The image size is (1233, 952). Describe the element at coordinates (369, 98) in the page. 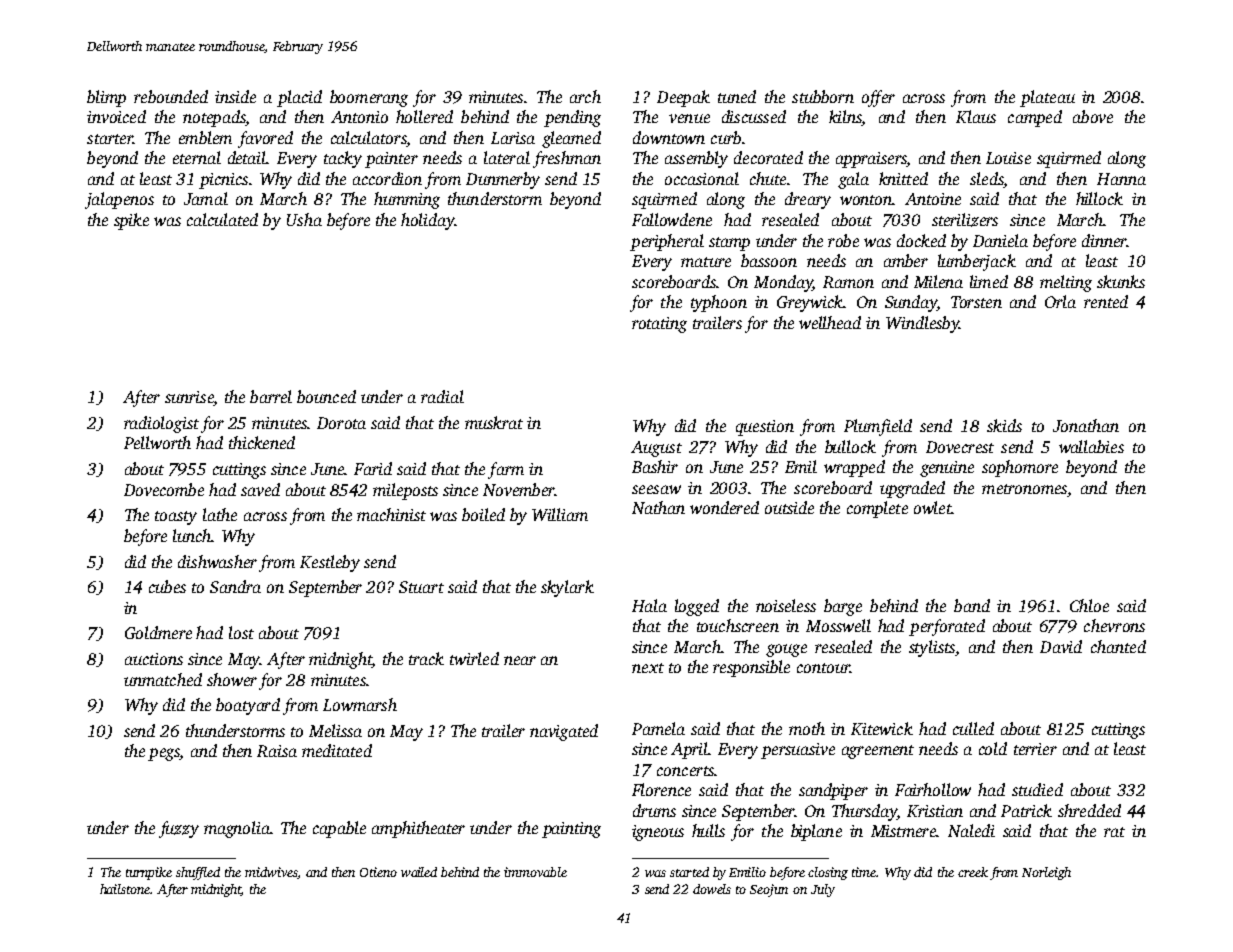

I see `boomerang` at that location.
